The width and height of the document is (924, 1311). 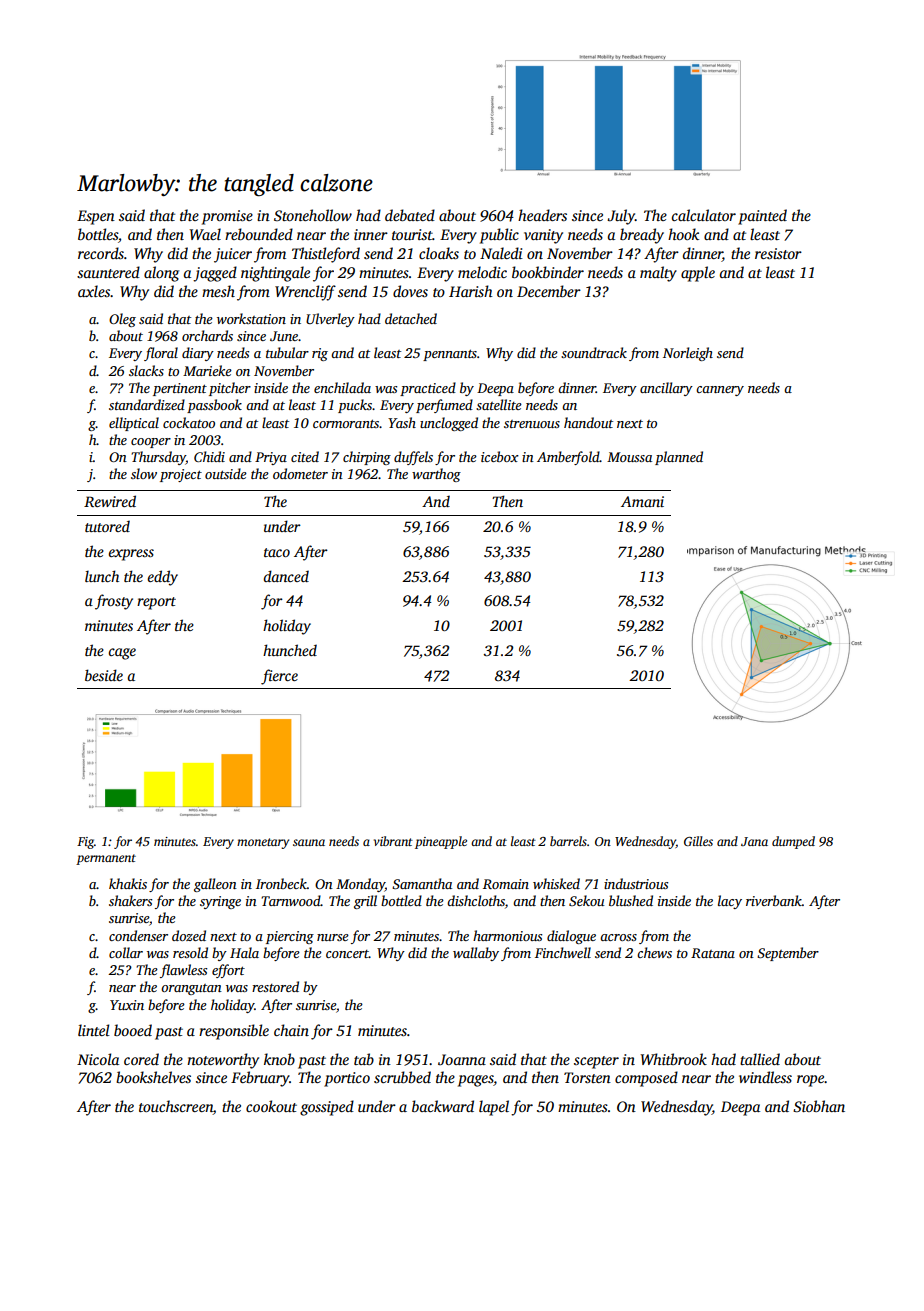 I want to click on painted, so click(x=762, y=217).
